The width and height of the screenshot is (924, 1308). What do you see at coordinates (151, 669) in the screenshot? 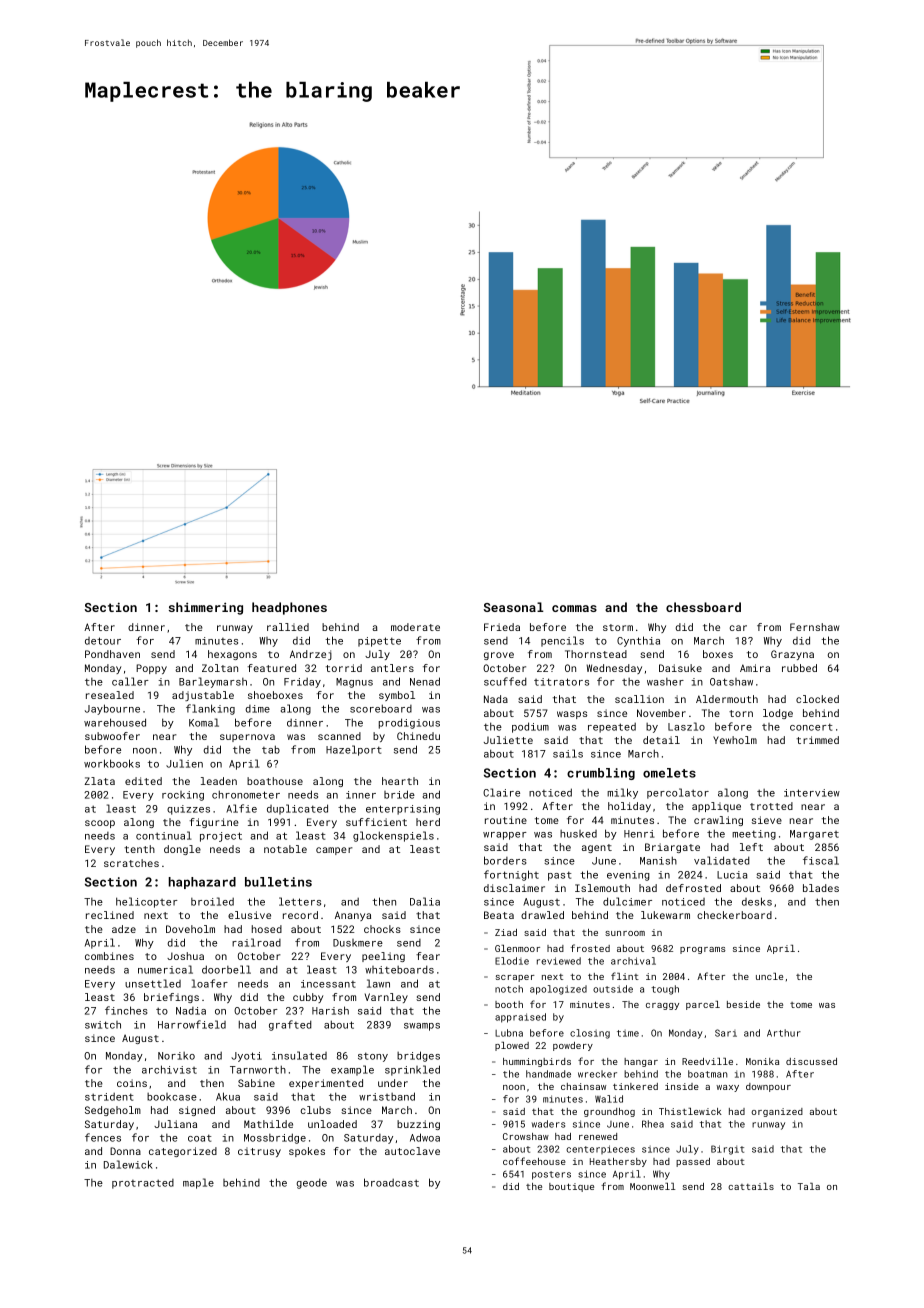
I see `Poppy` at bounding box center [151, 669].
